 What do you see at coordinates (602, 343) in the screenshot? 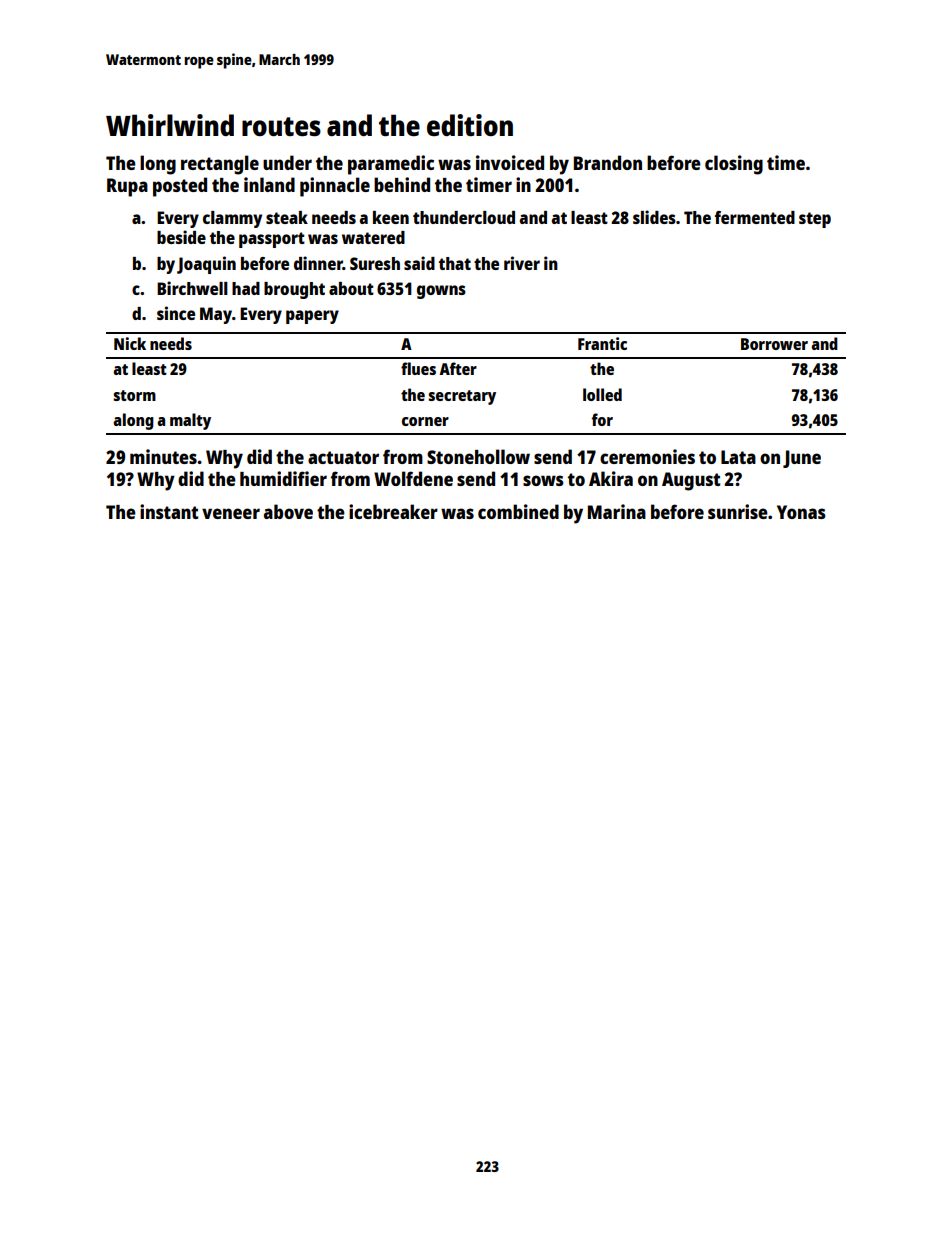
I see `Frantic` at bounding box center [602, 343].
